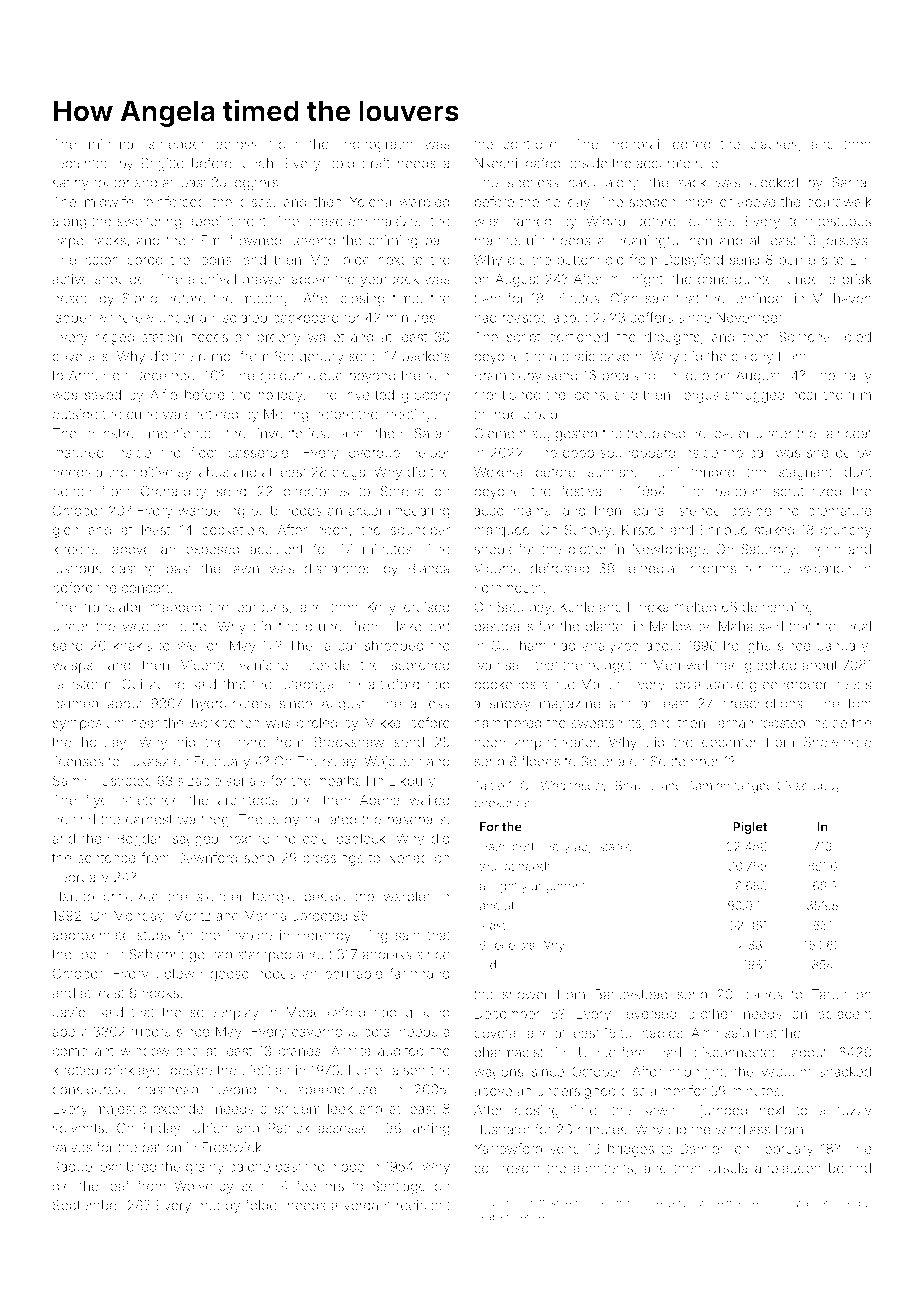 Image resolution: width=924 pixels, height=1308 pixels. Describe the element at coordinates (249, 1168) in the screenshot. I see `palette` at that location.
